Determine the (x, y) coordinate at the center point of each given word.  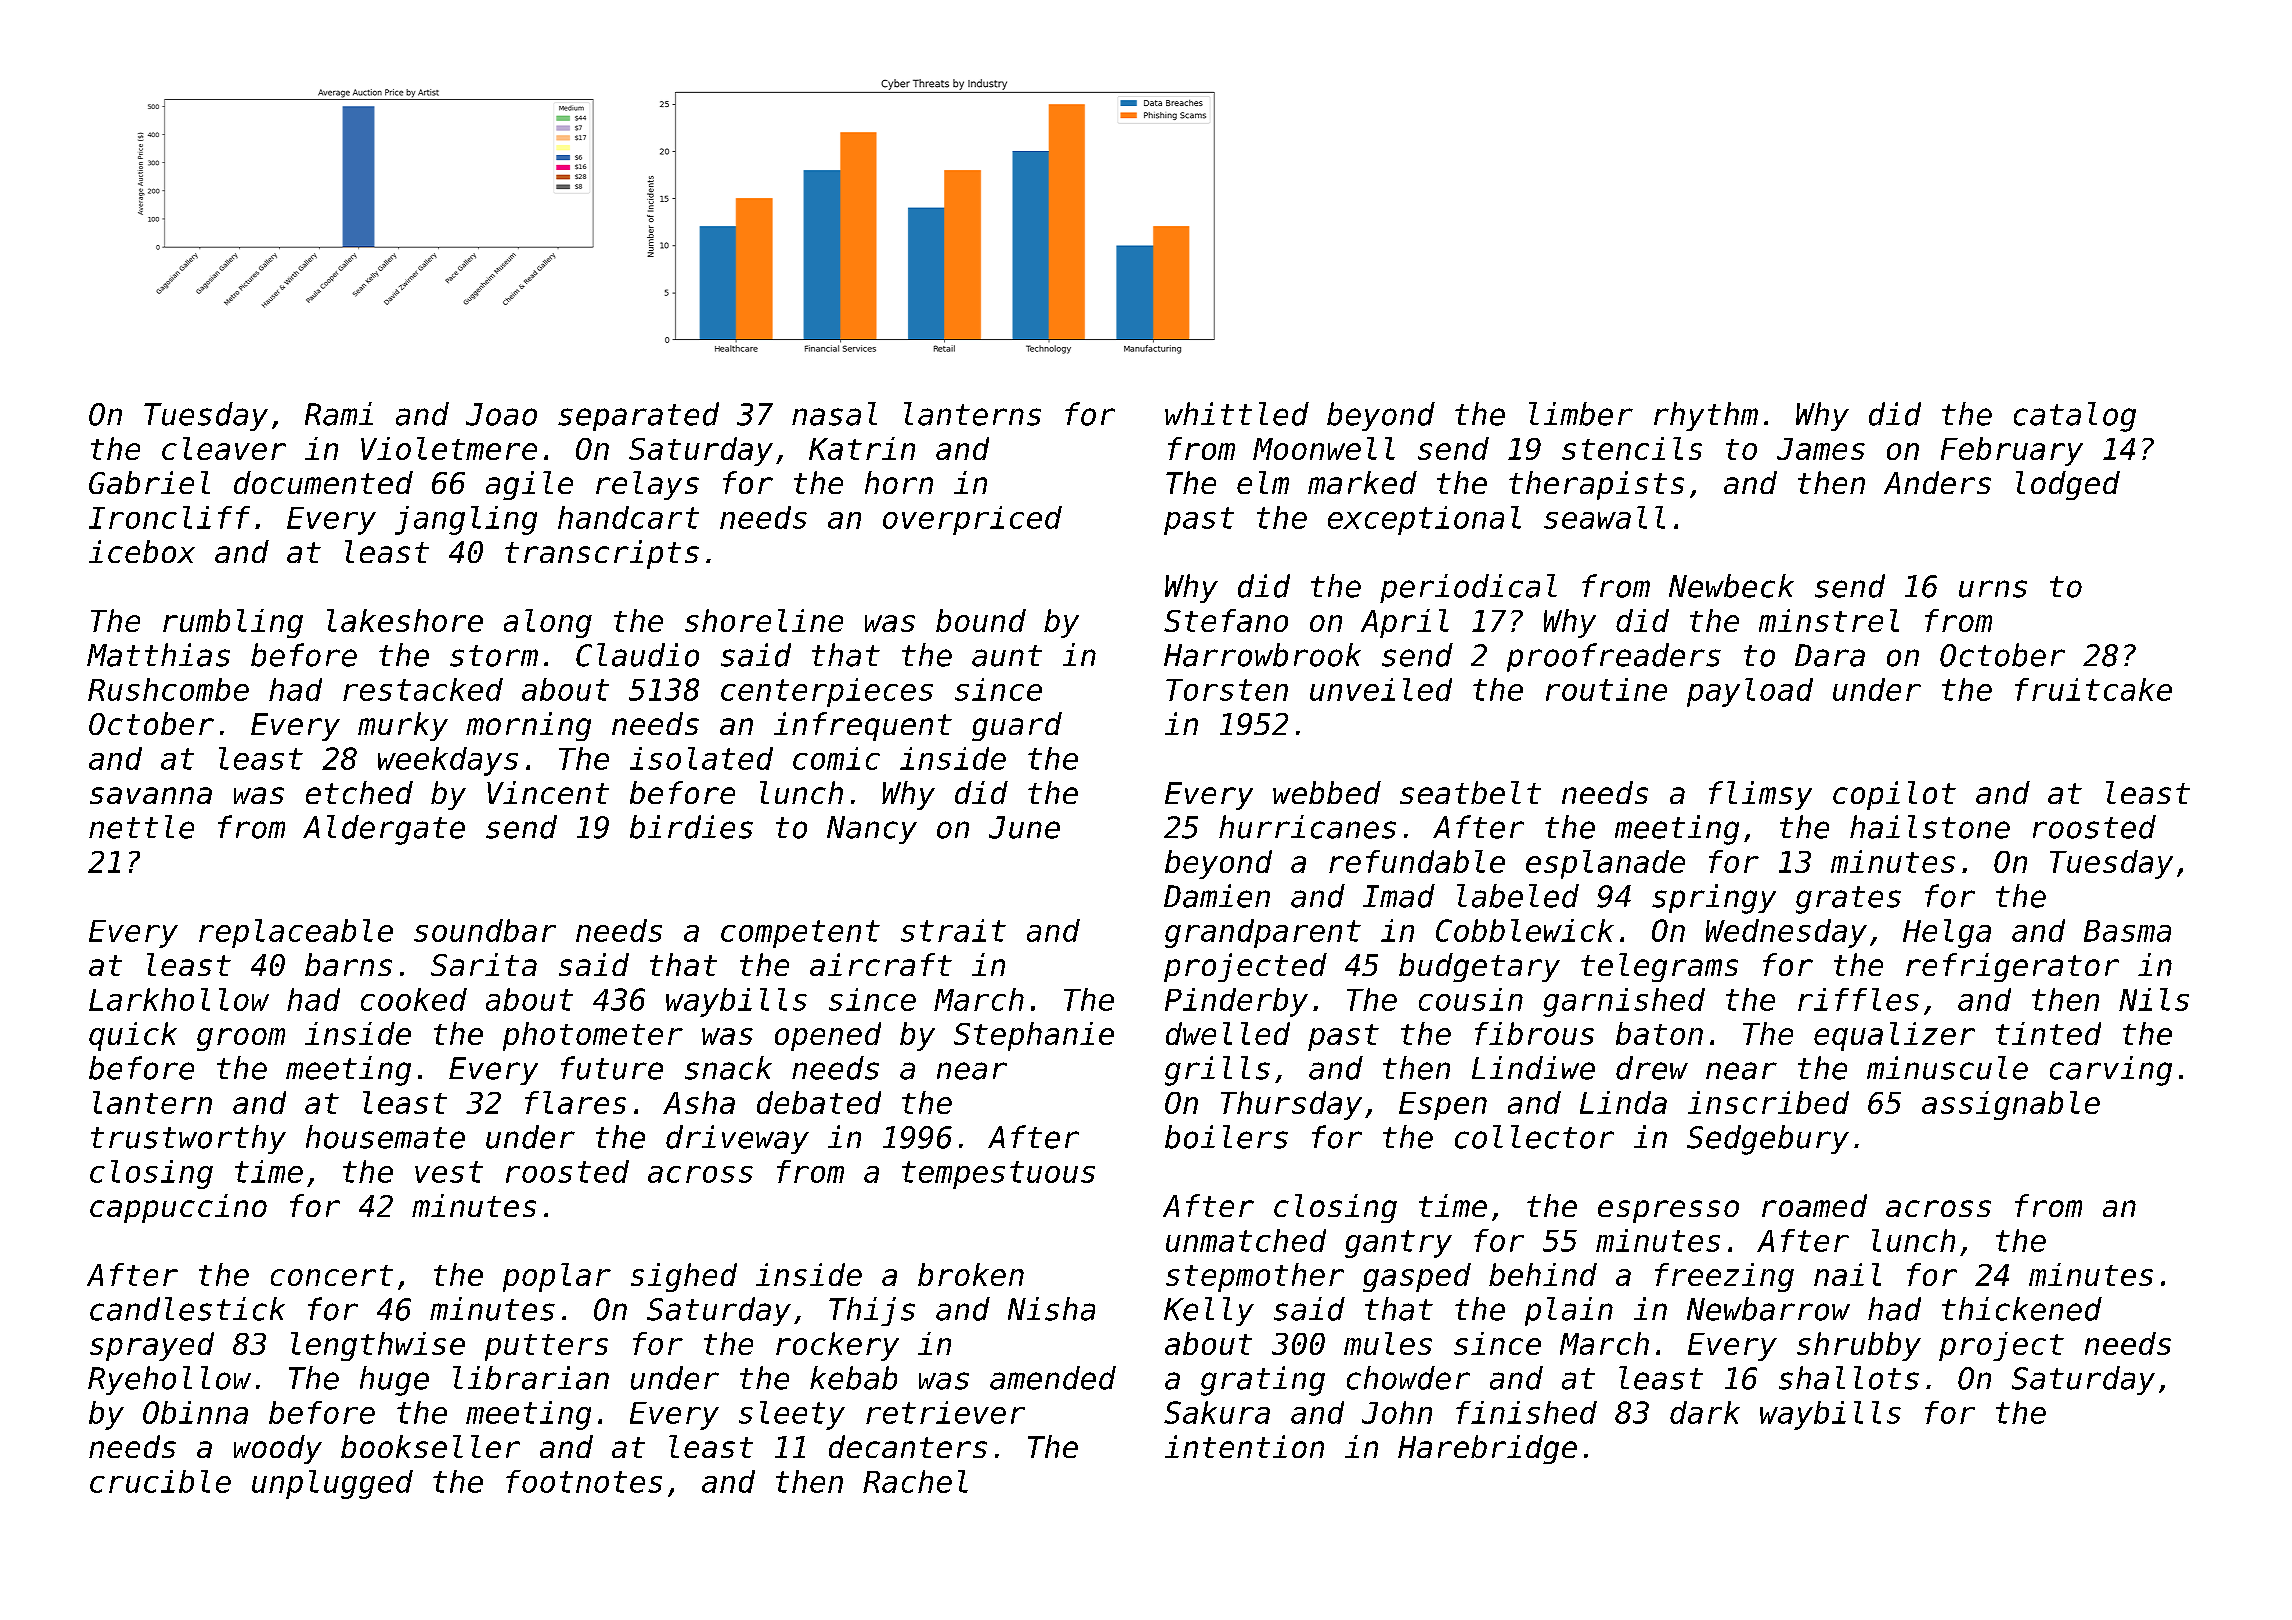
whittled (1237, 414)
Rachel (915, 1481)
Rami (339, 414)
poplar (557, 1277)
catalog (2075, 417)
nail (1847, 1274)
